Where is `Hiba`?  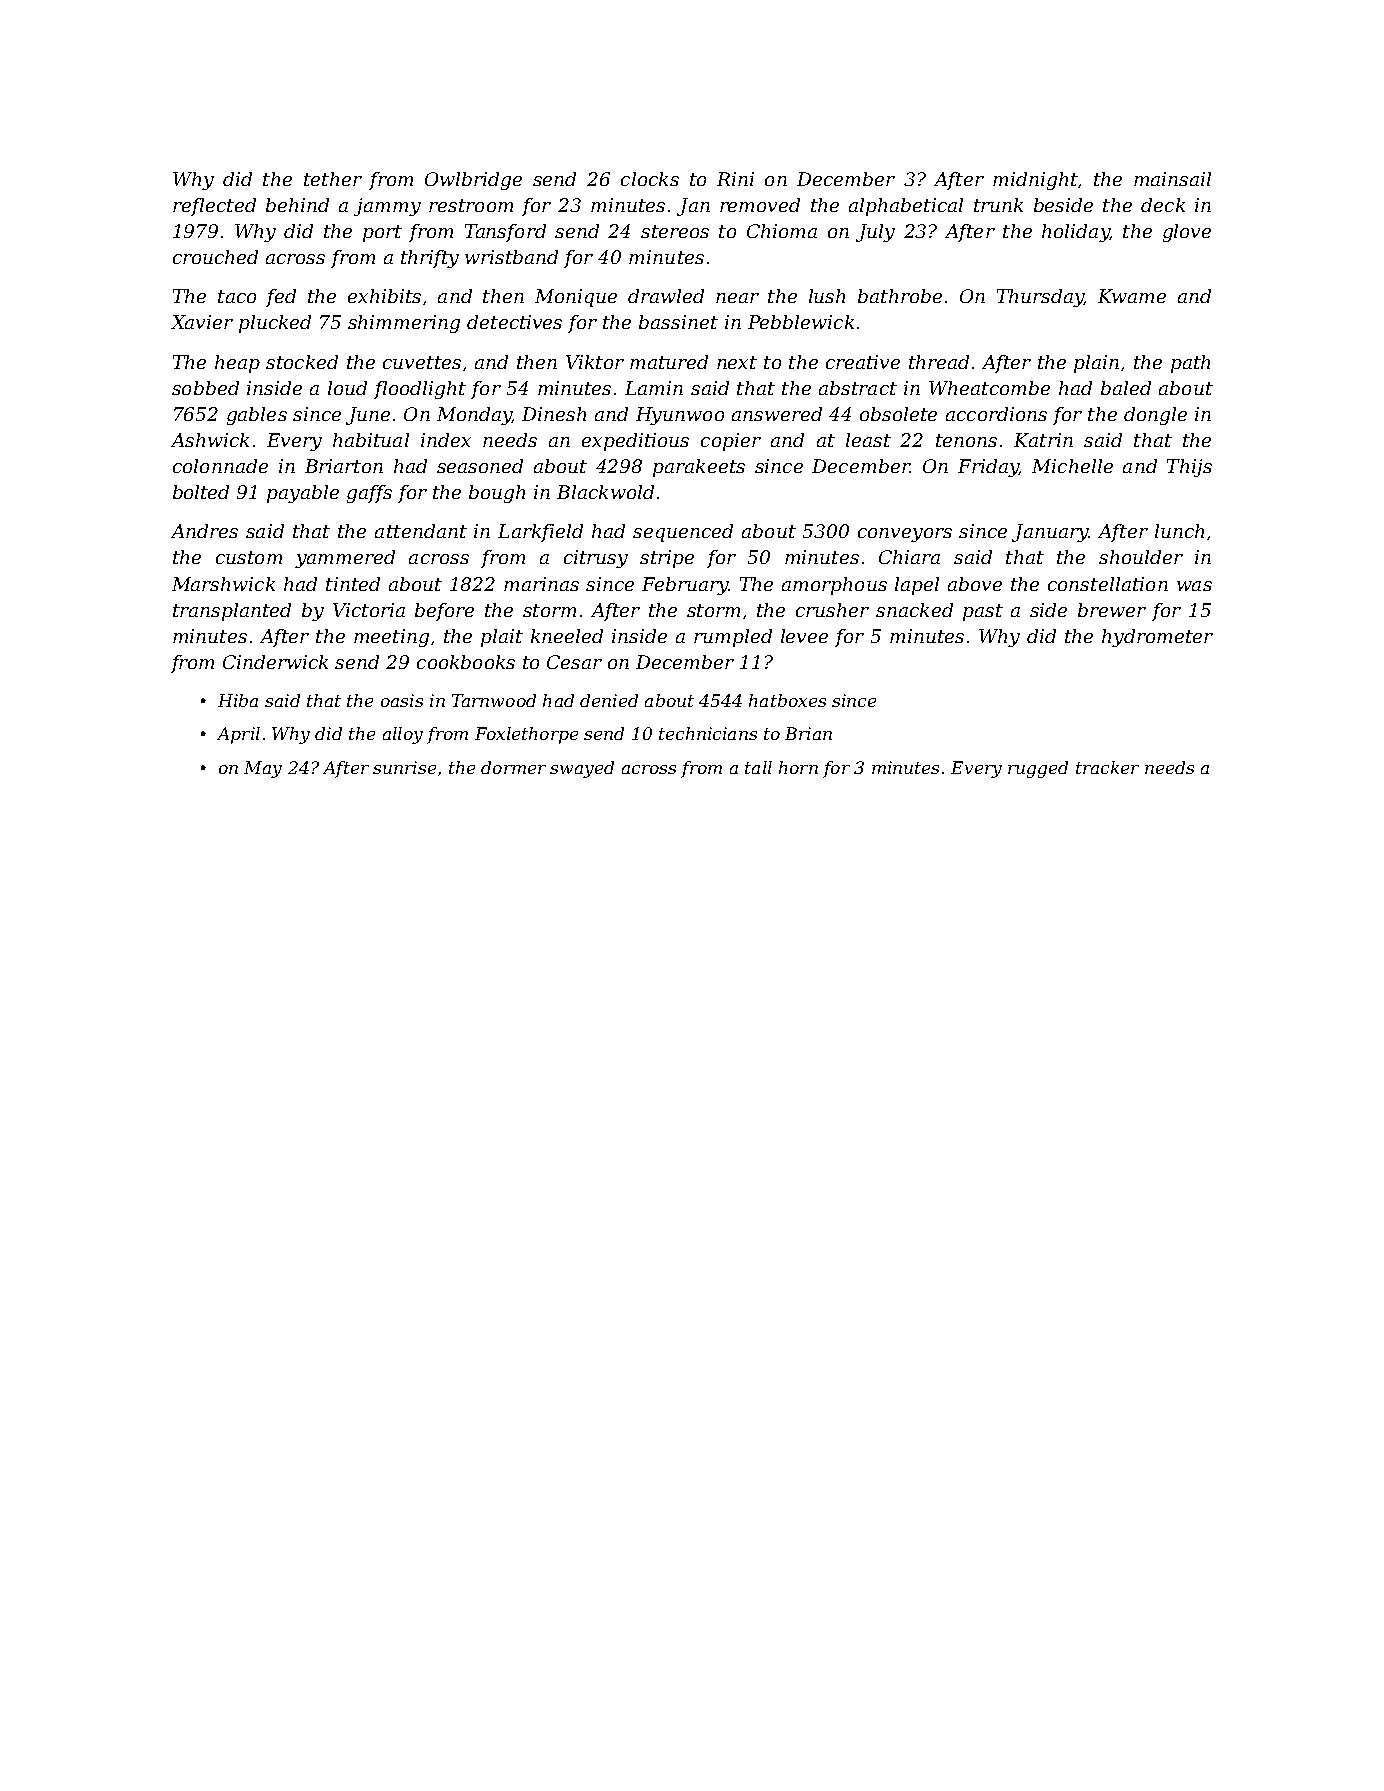 Hiba is located at coordinates (238, 700).
